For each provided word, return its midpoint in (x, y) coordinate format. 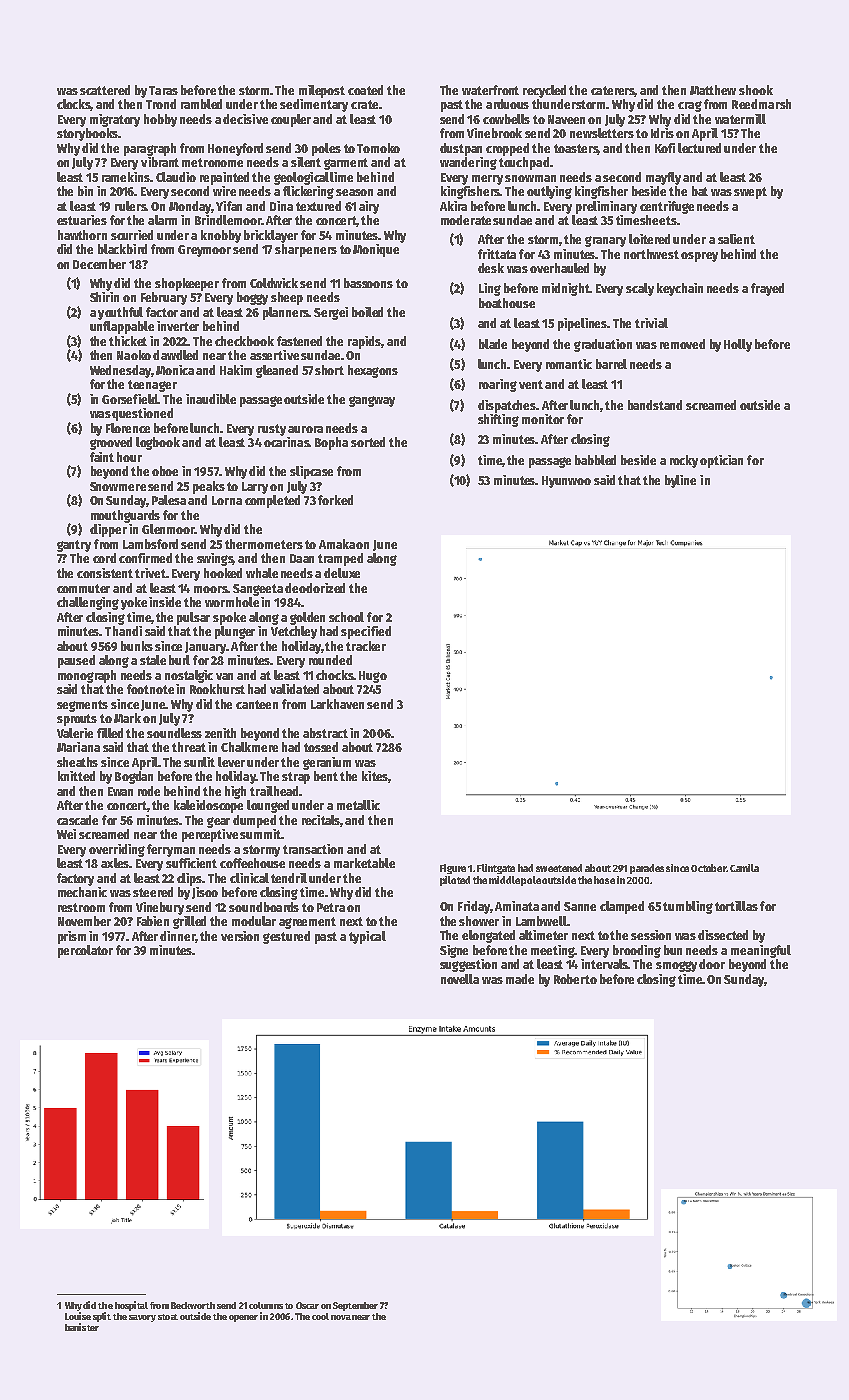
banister (82, 1327)
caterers (613, 91)
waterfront (490, 90)
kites (375, 776)
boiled (367, 312)
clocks (74, 105)
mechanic (82, 892)
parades (647, 869)
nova (341, 1317)
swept (750, 193)
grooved (111, 443)
